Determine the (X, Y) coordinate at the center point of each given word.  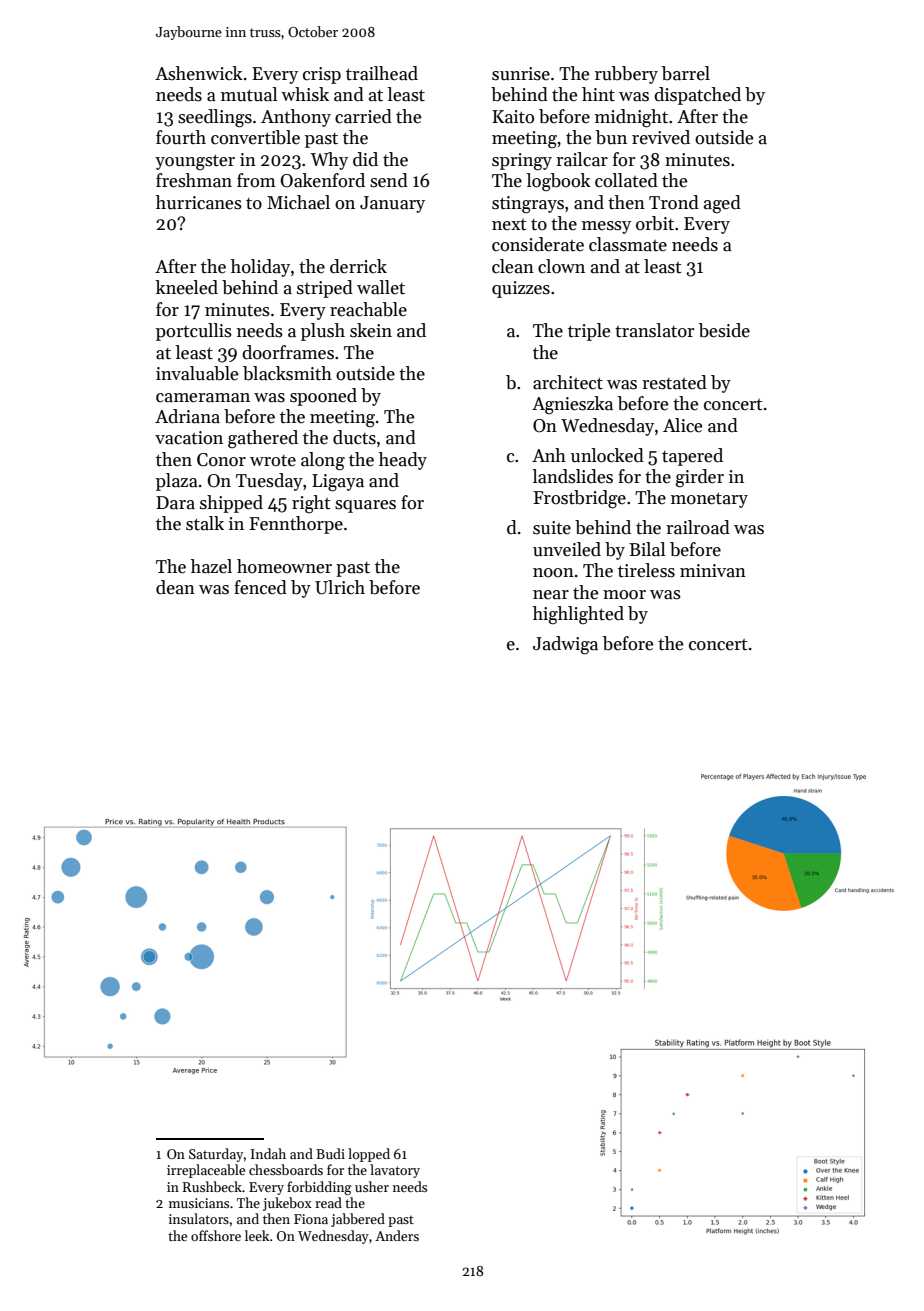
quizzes (521, 289)
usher (372, 1186)
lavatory (395, 1171)
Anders (397, 1235)
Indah (268, 1153)
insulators (199, 1218)
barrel (686, 73)
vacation (189, 438)
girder (700, 478)
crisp (322, 75)
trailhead (382, 73)
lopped (369, 1155)
